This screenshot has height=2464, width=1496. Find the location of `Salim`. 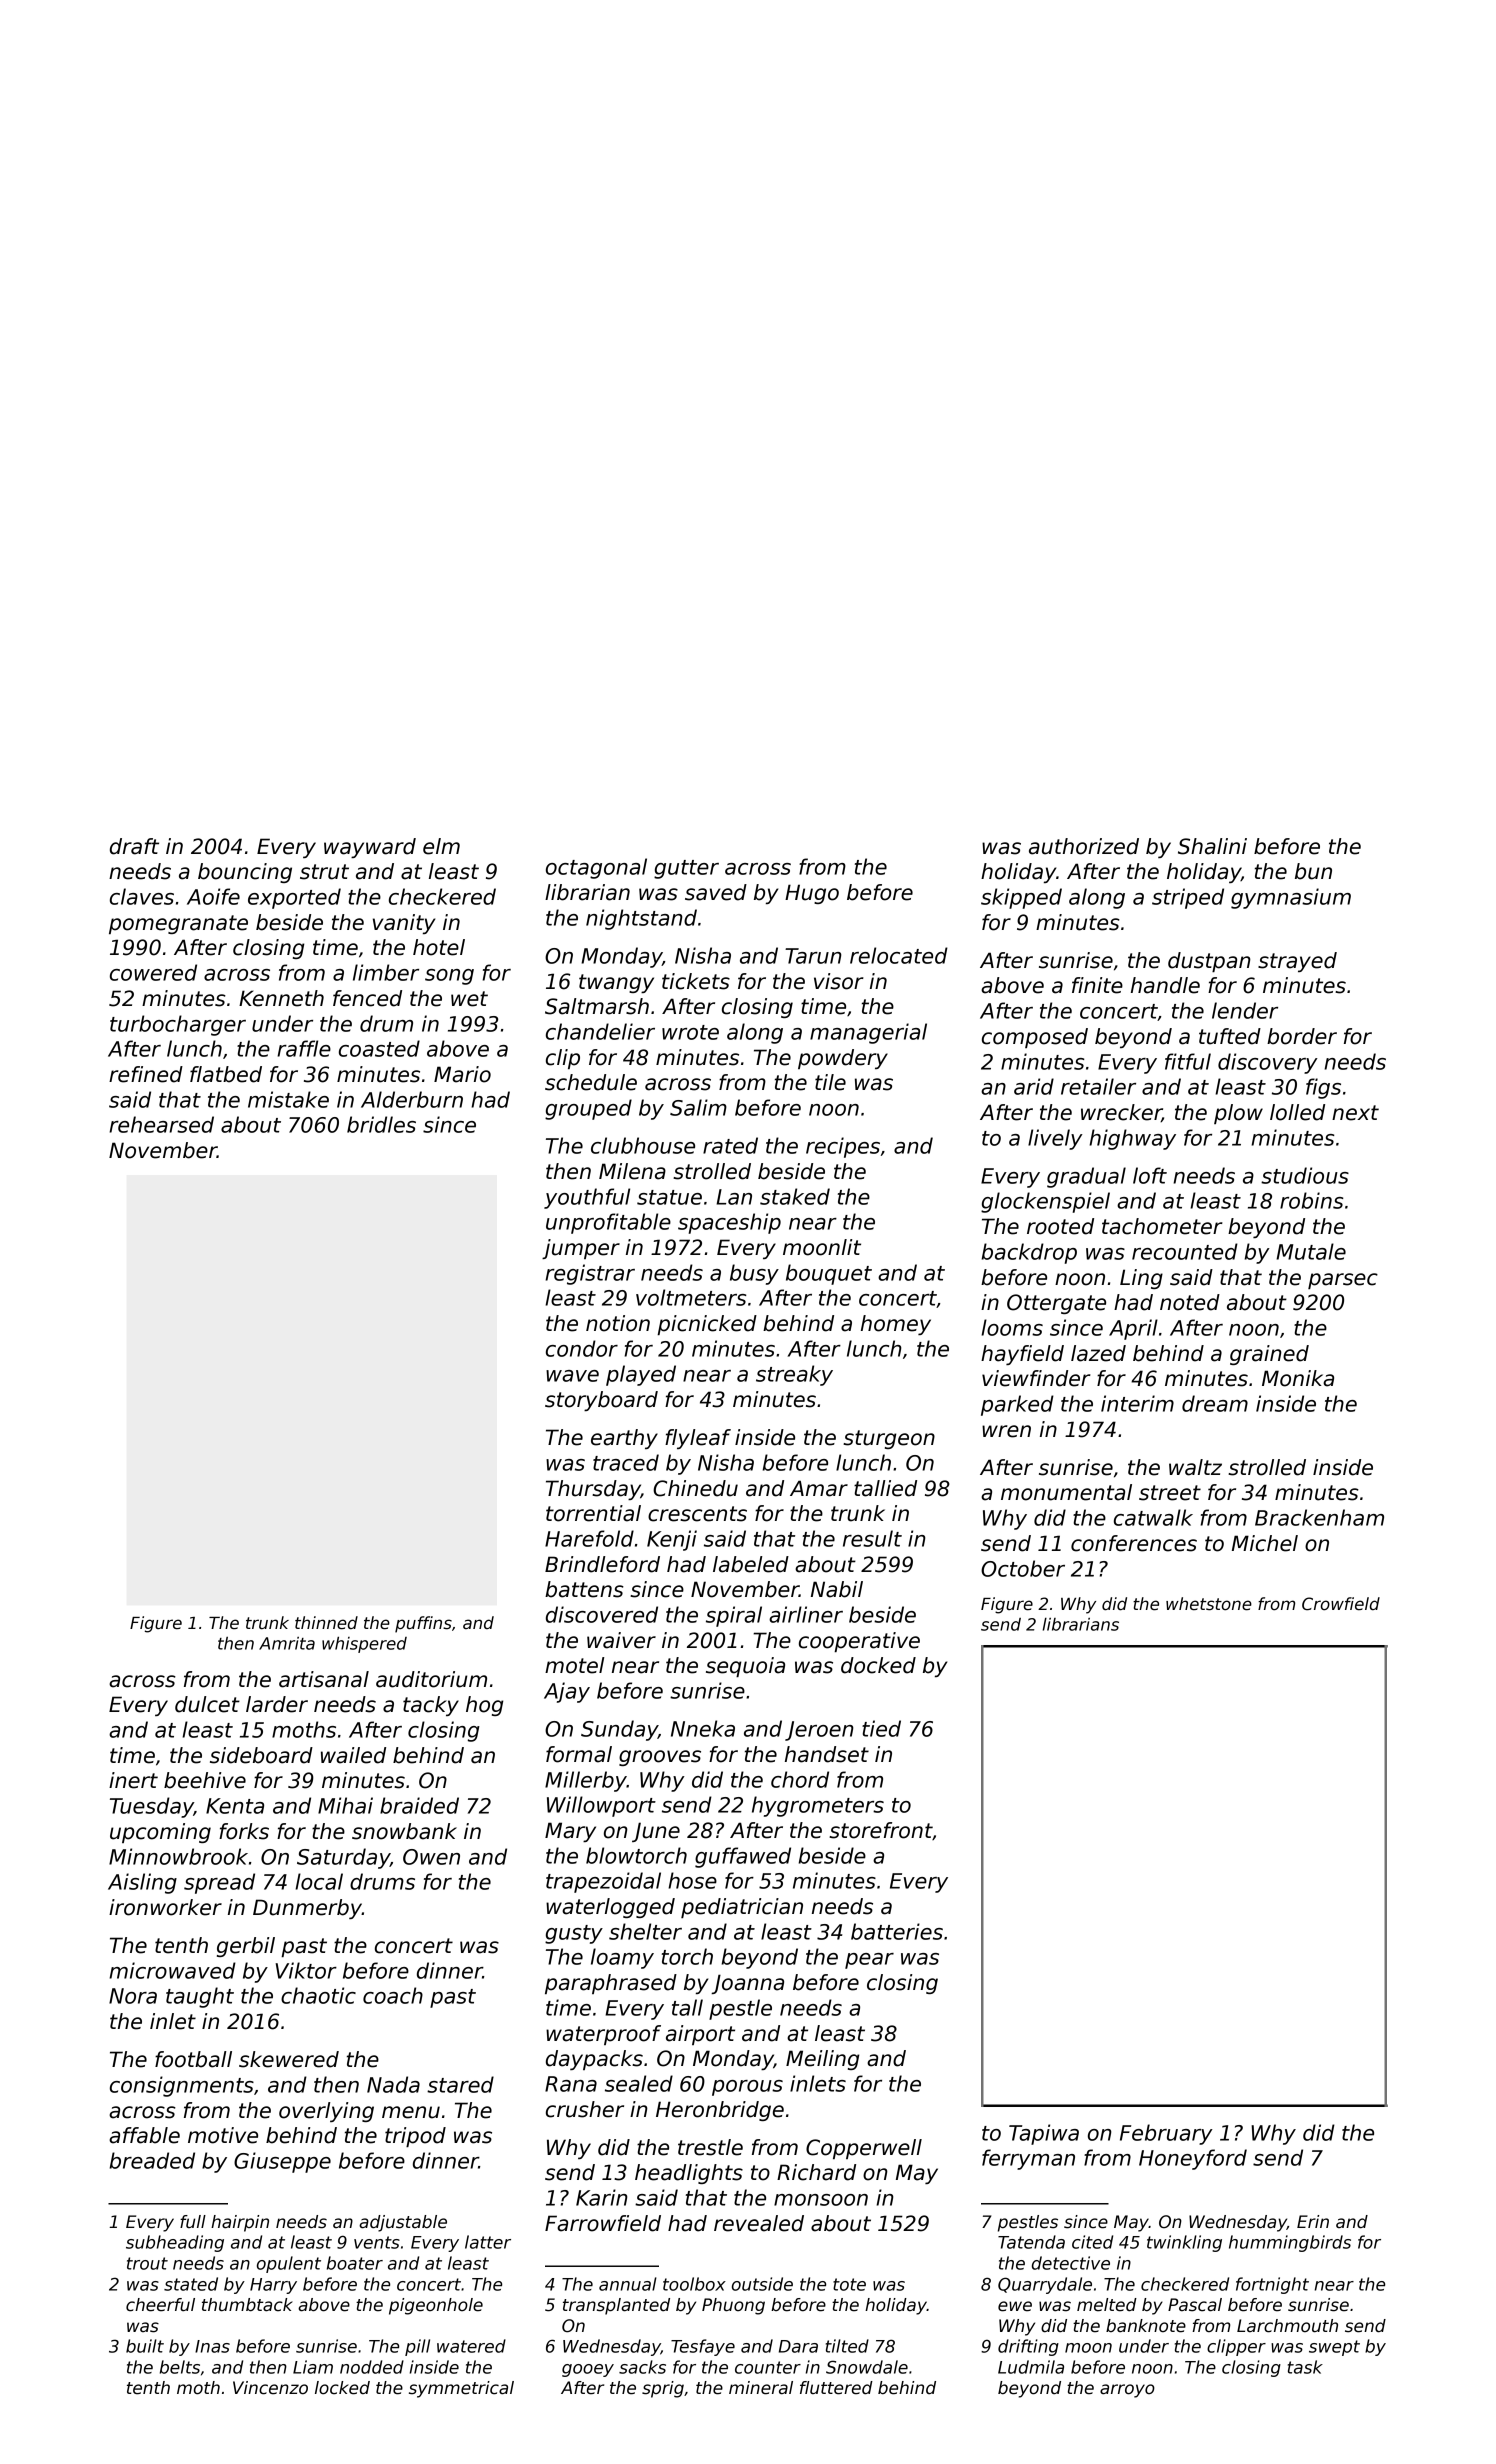

Salim is located at coordinates (698, 1107).
